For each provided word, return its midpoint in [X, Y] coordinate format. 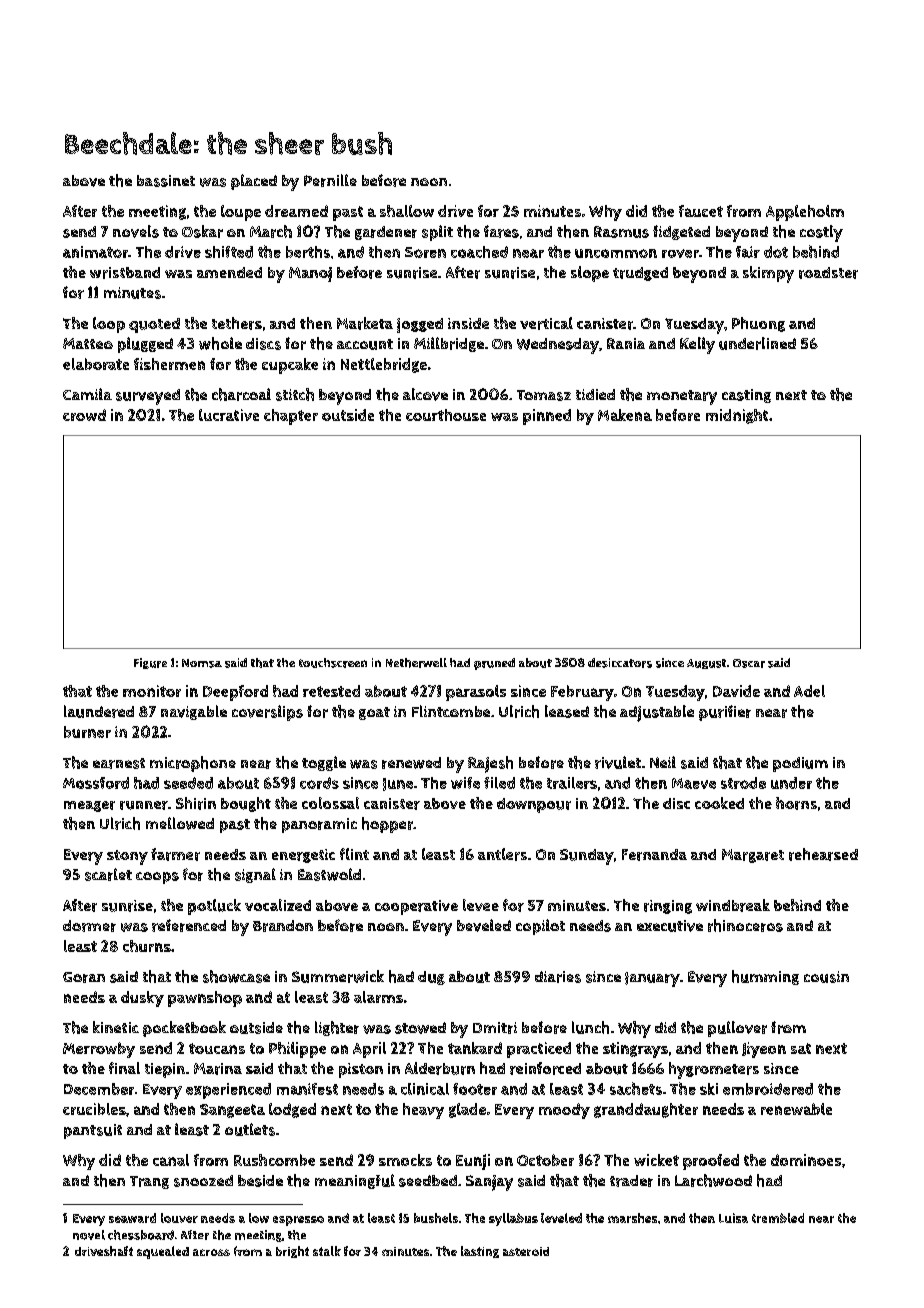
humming [765, 977]
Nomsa [202, 663]
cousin [826, 977]
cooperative [416, 907]
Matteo [88, 343]
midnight [737, 416]
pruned [494, 664]
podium [800, 764]
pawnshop [205, 999]
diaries [558, 977]
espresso [298, 1221]
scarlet [108, 874]
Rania [626, 343]
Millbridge [449, 344]
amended [229, 272]
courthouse [446, 415]
